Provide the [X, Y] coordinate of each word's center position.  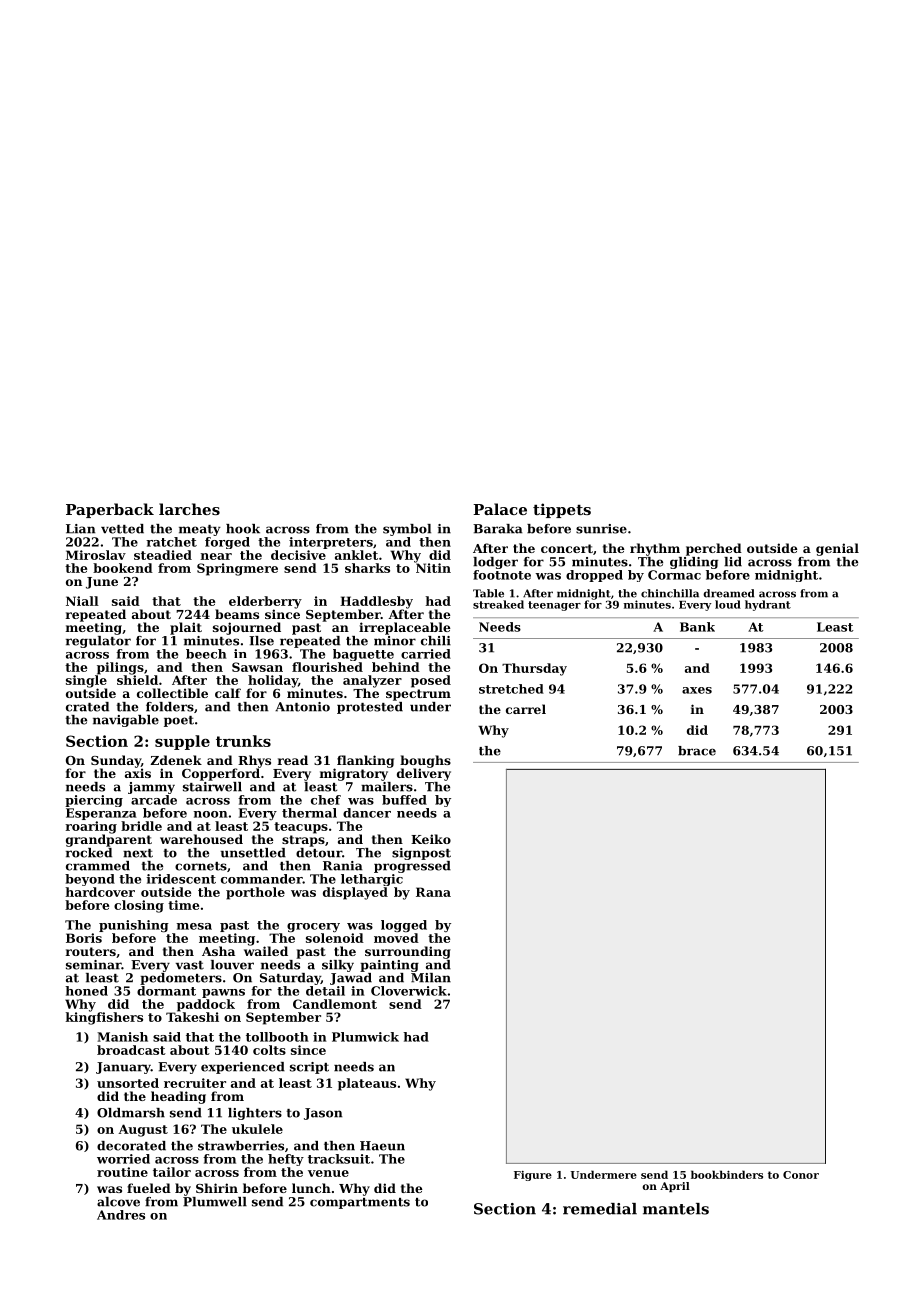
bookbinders [727, 1174]
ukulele [257, 1129]
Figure [533, 1176]
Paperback [110, 510]
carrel [526, 709]
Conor [801, 1175]
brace [697, 751]
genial [837, 549]
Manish [122, 1037]
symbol [407, 530]
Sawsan [257, 667]
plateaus [367, 1084]
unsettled [253, 853]
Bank [697, 627]
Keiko [431, 839]
